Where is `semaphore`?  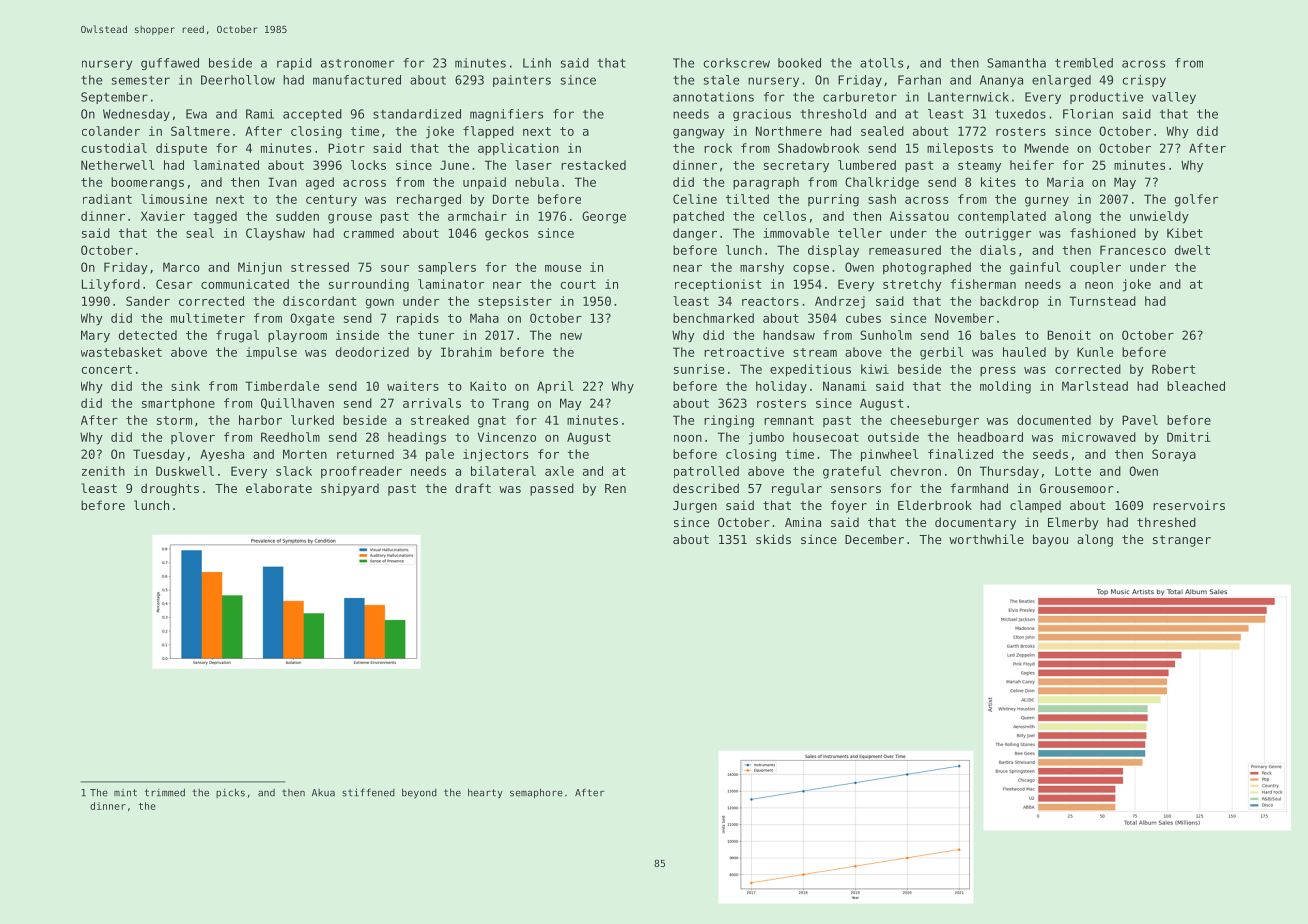
semaphore is located at coordinates (536, 793).
